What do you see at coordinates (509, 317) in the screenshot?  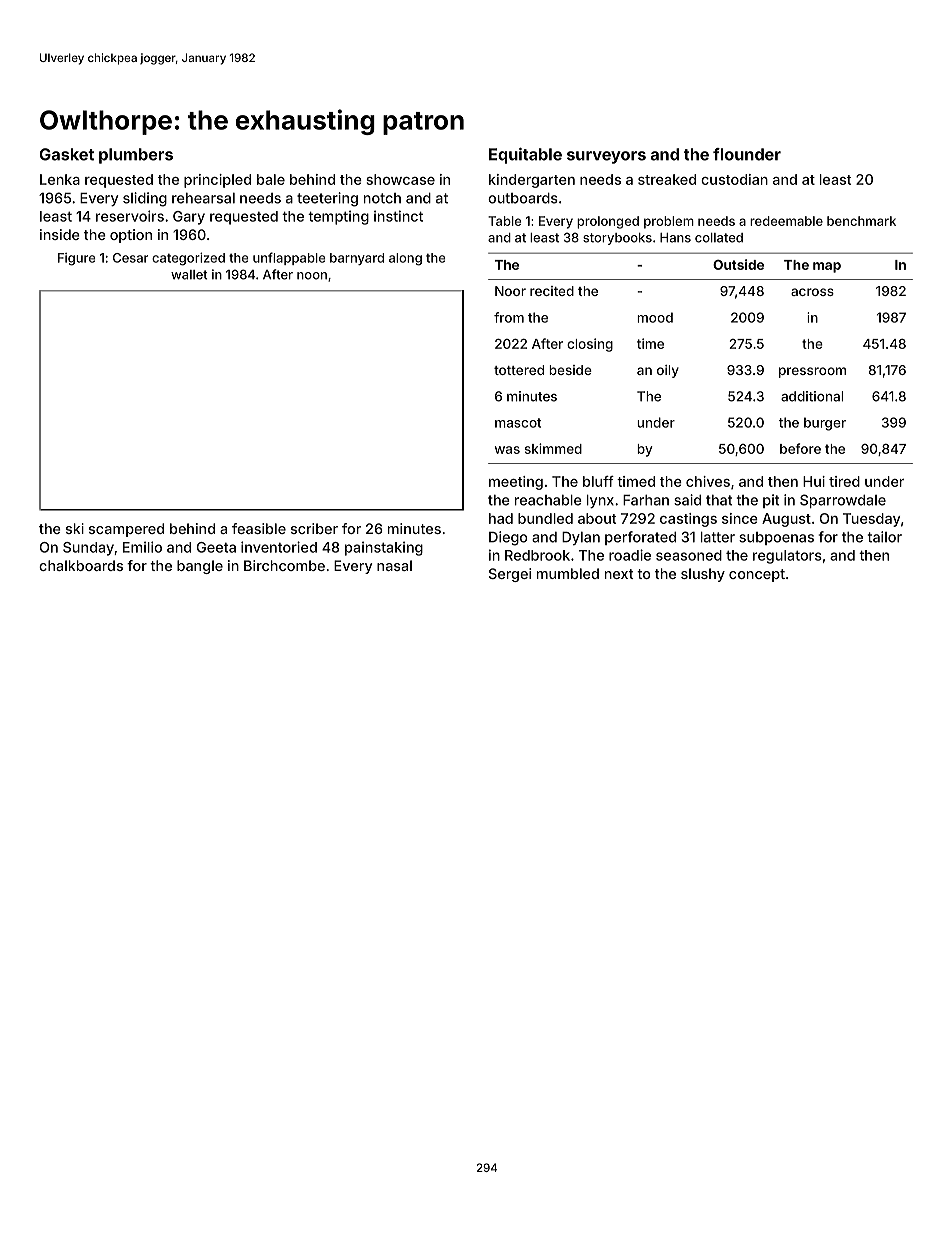 I see `from` at bounding box center [509, 317].
